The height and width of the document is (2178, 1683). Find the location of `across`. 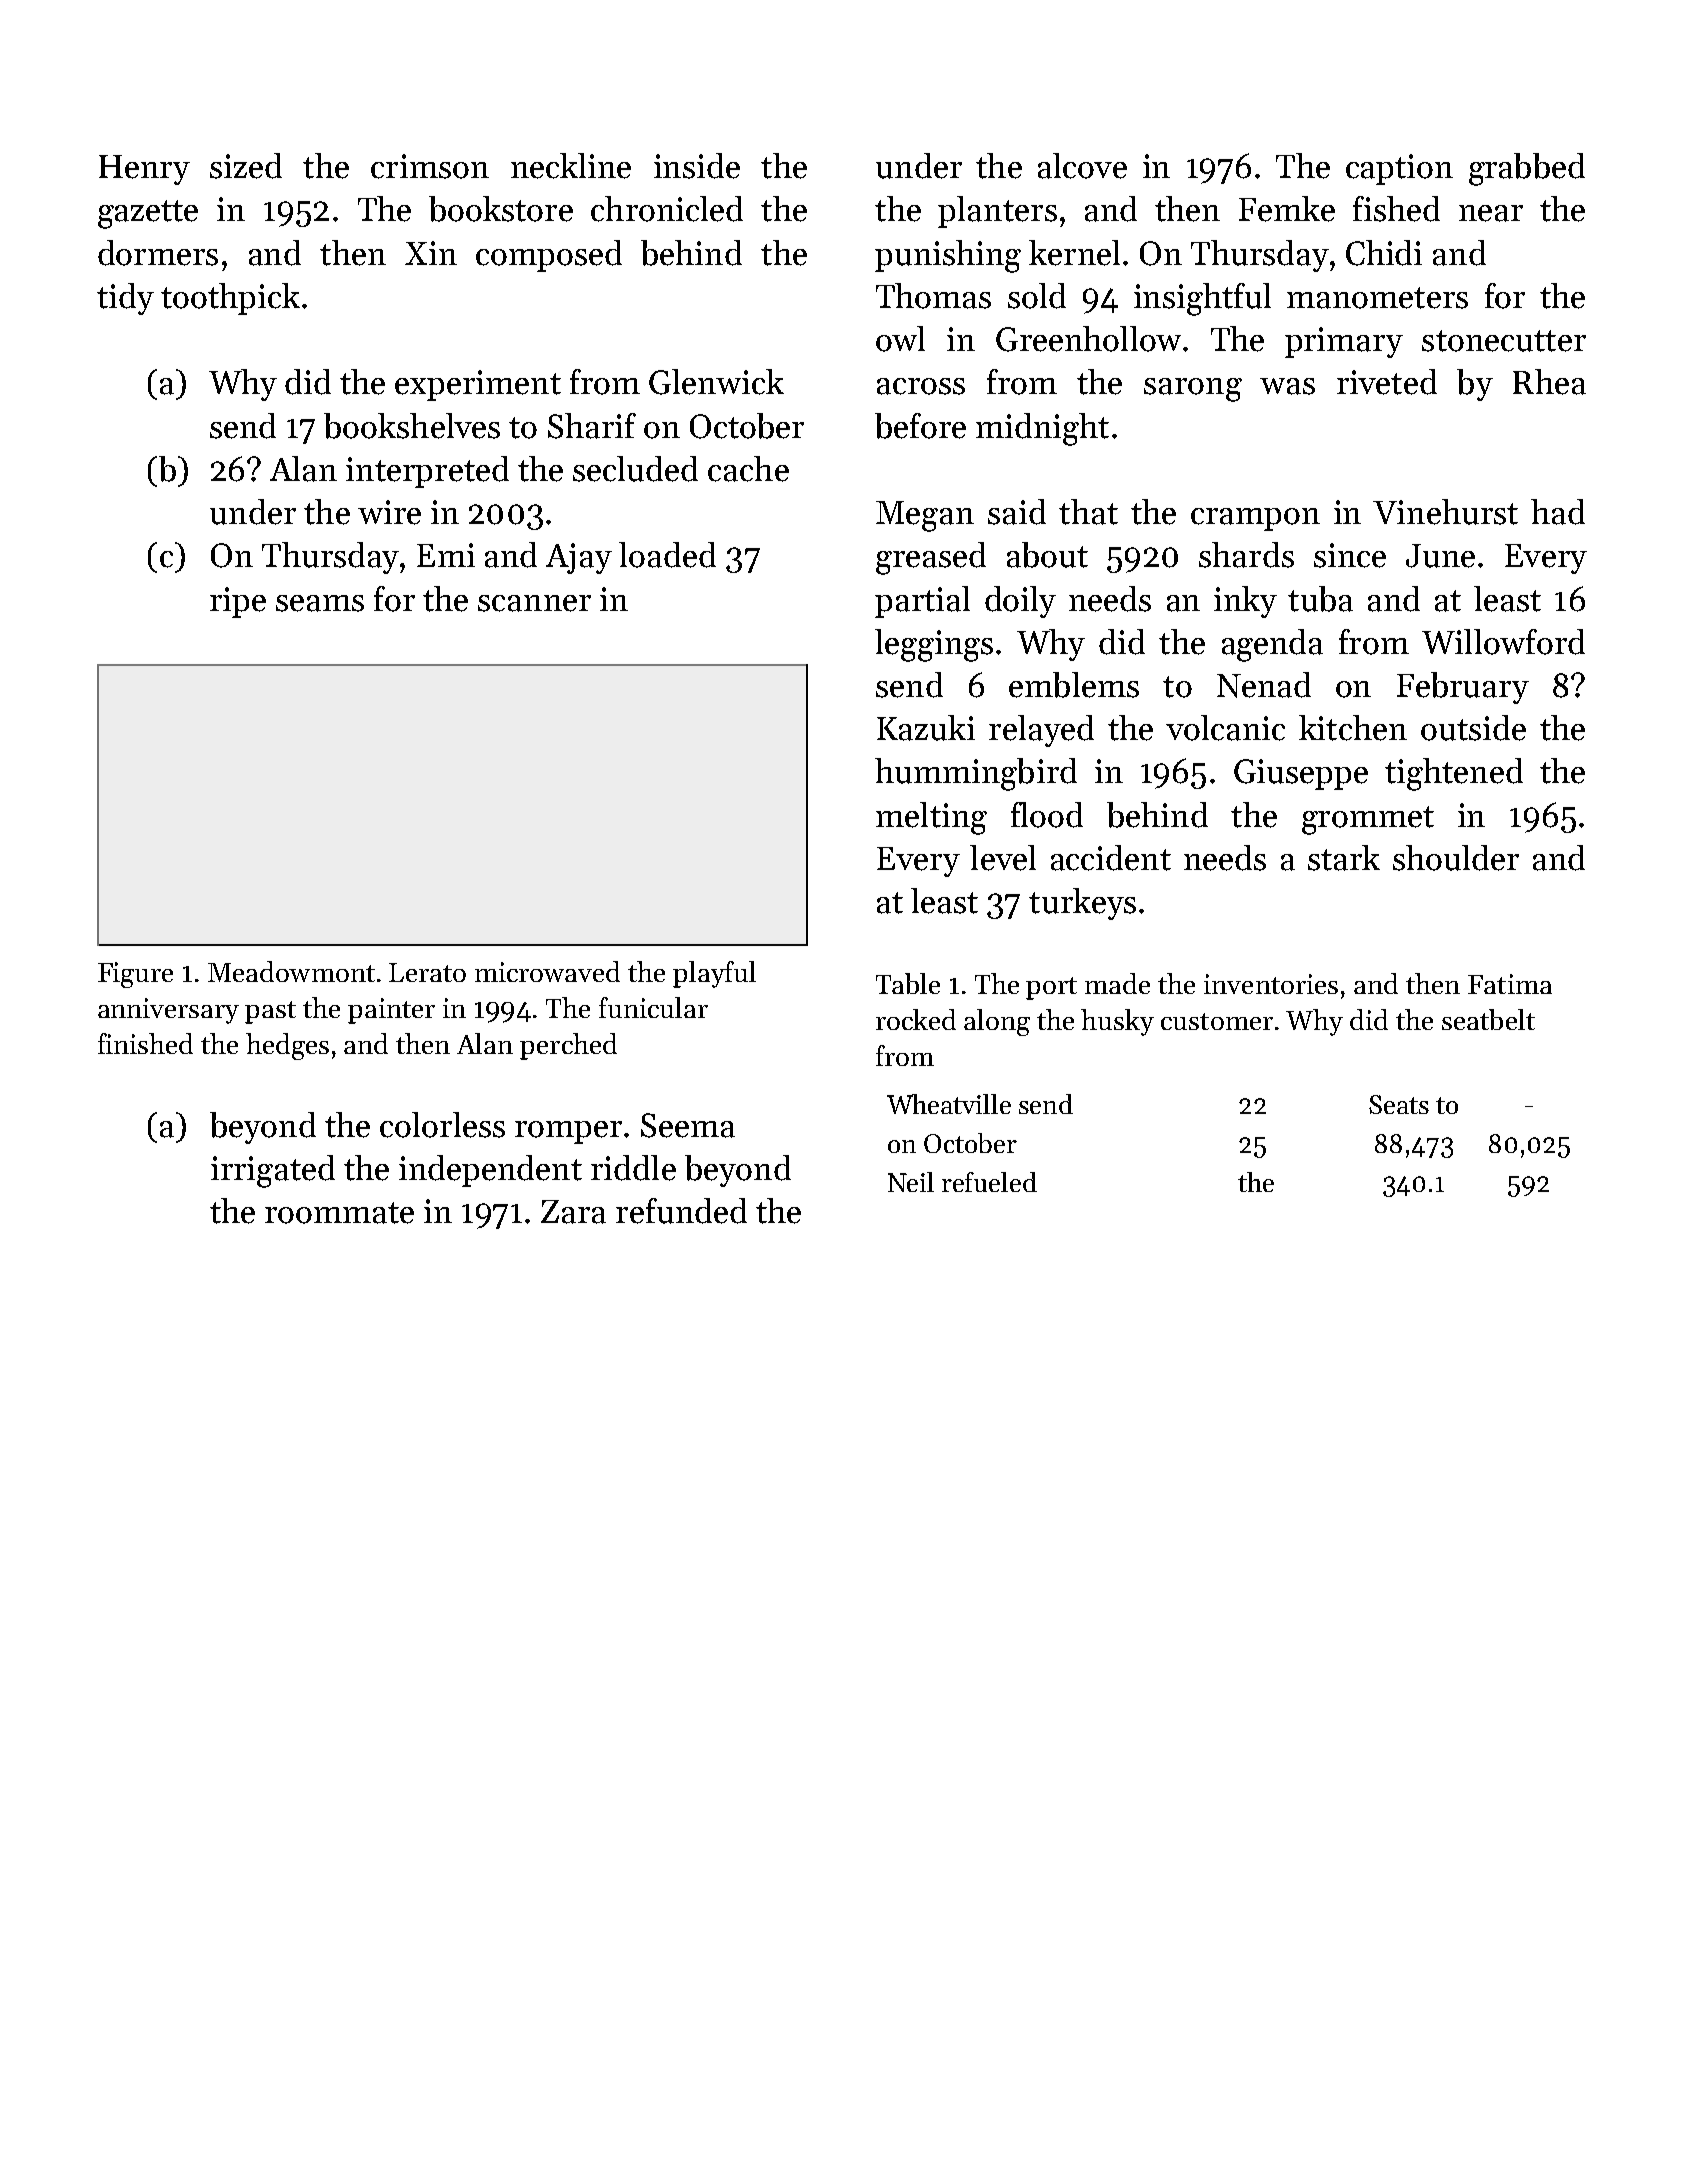

across is located at coordinates (921, 386).
